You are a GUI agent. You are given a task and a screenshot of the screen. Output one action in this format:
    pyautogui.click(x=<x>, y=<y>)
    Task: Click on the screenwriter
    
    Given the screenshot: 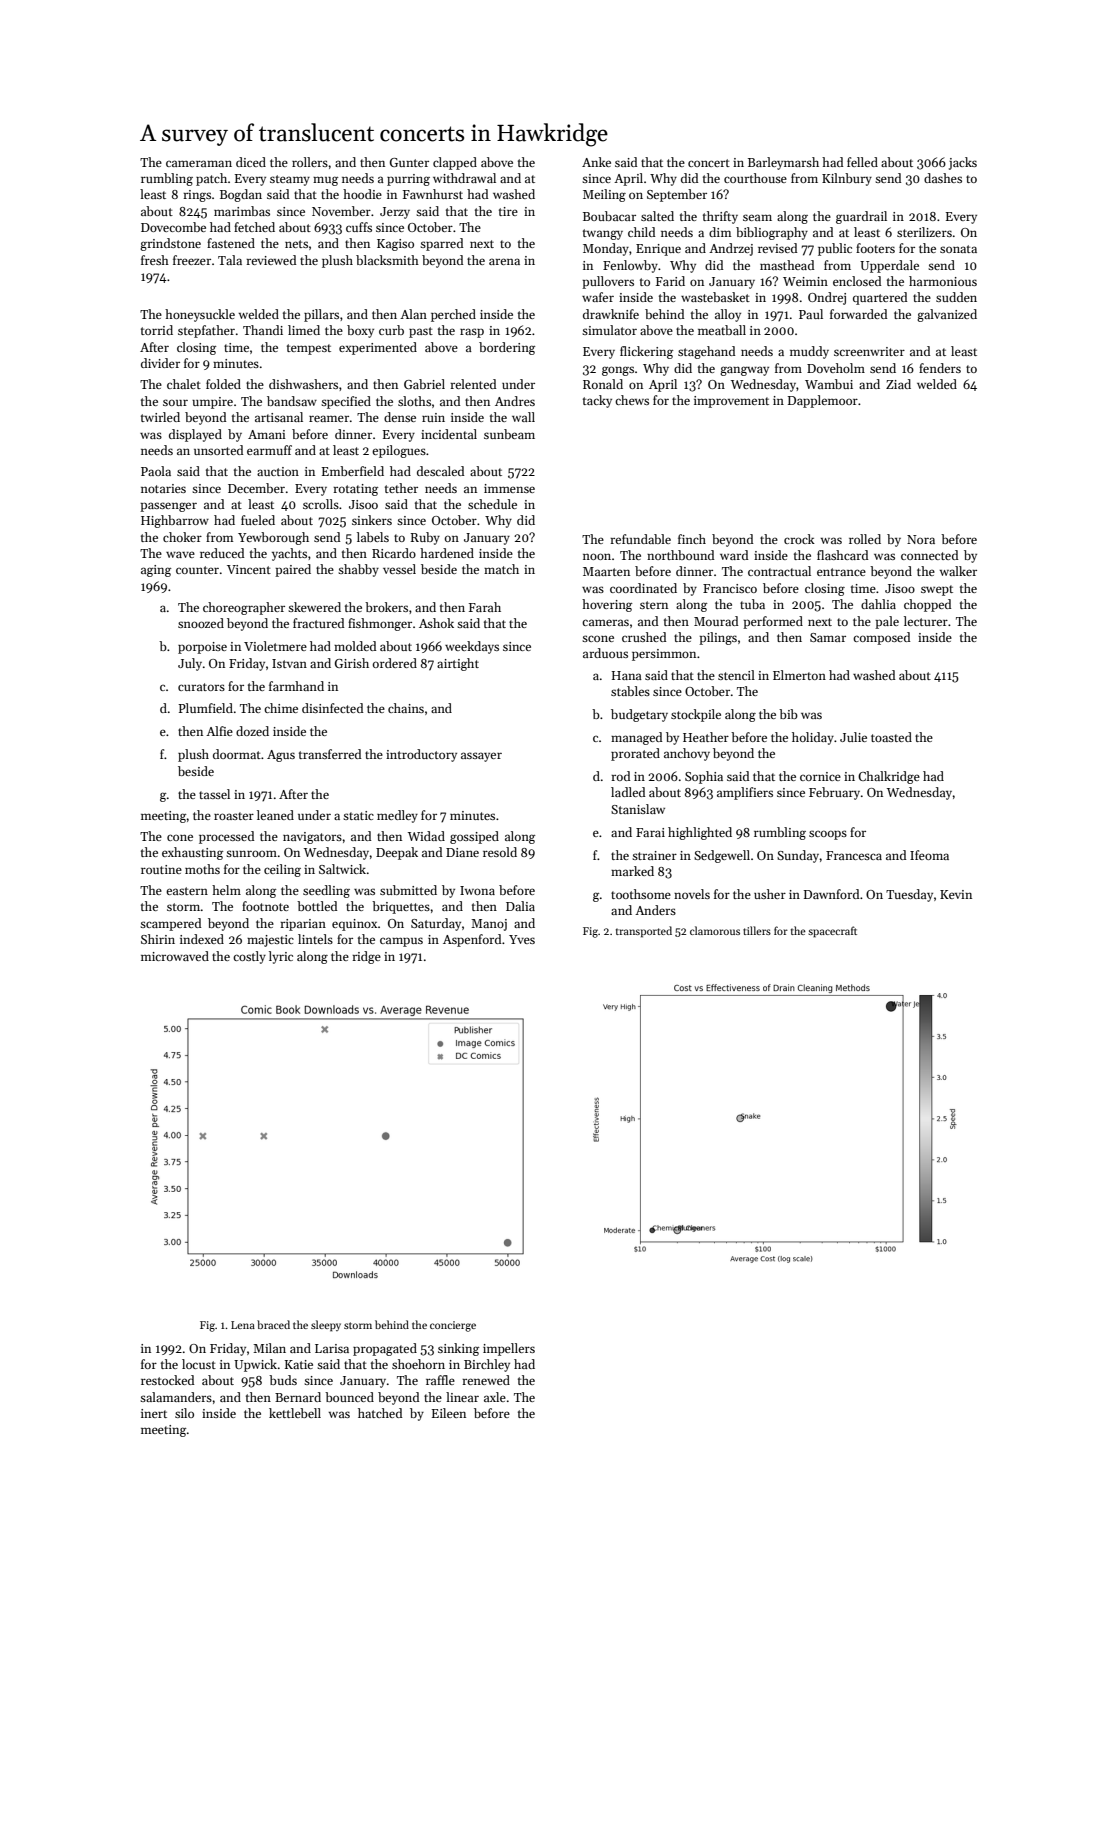 What is the action you would take?
    pyautogui.click(x=869, y=351)
